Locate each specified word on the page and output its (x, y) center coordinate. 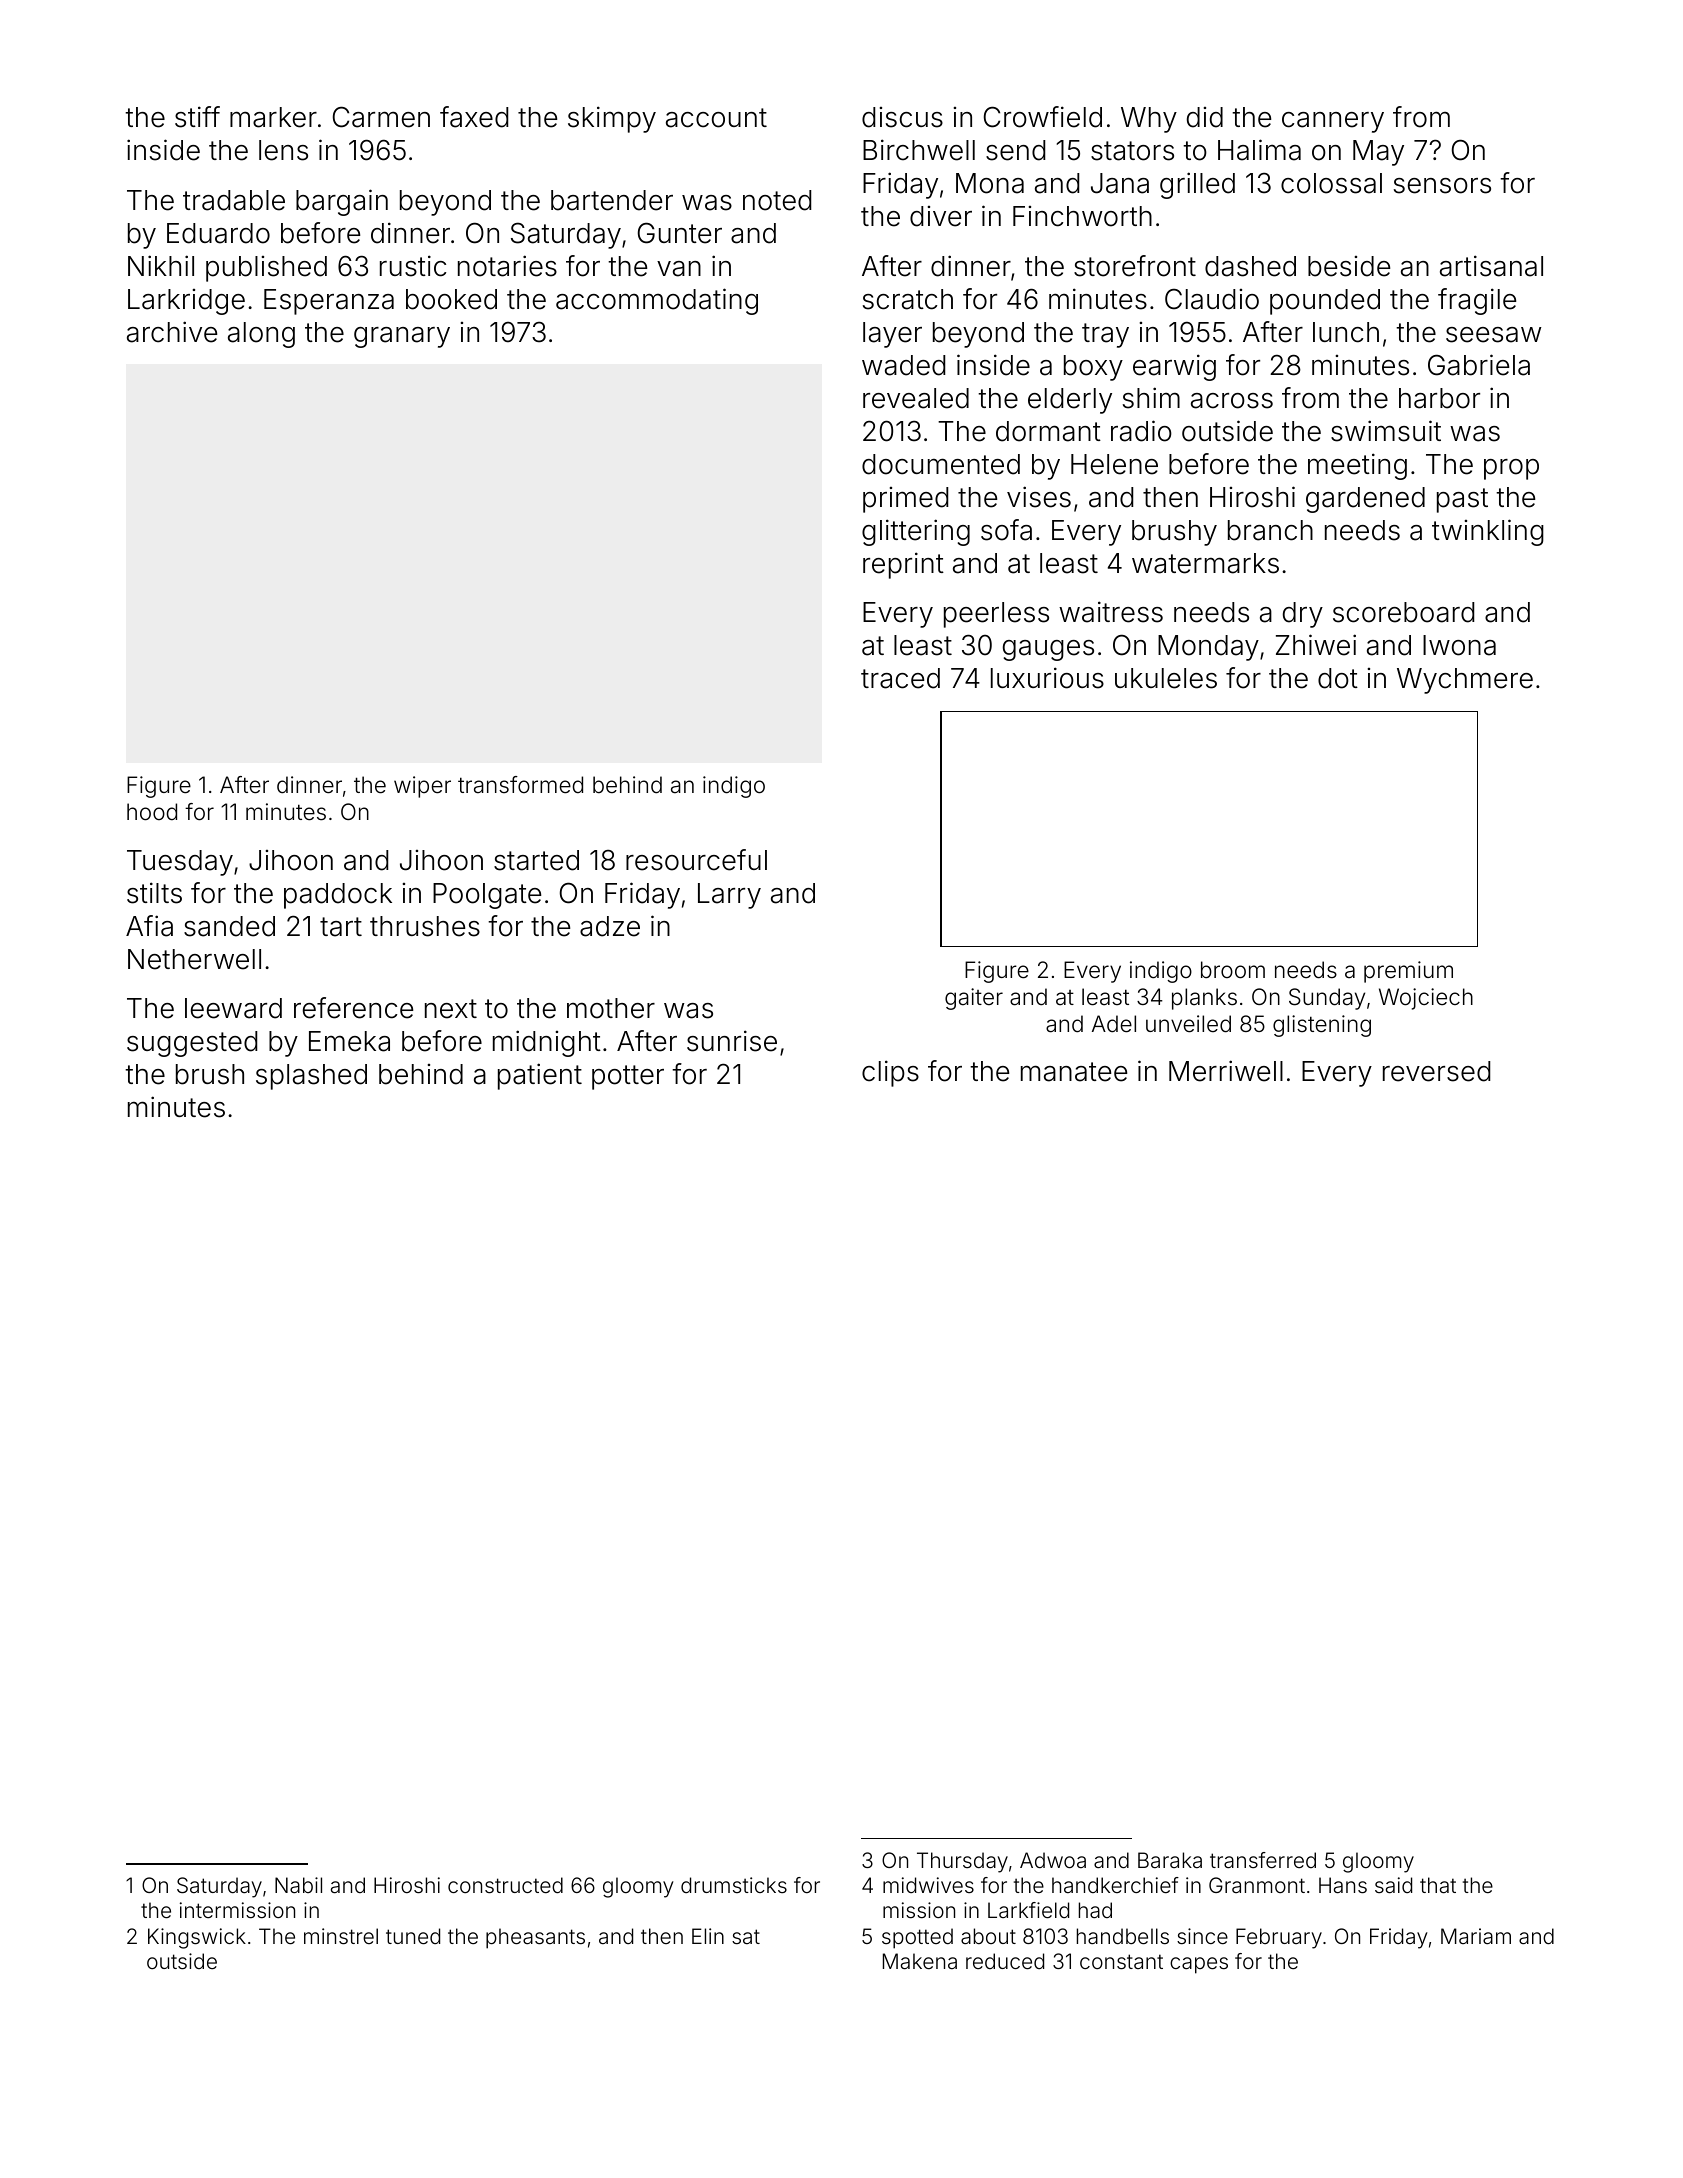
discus (902, 117)
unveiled (1188, 1024)
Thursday (962, 1862)
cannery (1333, 122)
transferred (1263, 1860)
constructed (505, 1885)
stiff (197, 117)
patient (540, 1076)
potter (628, 1077)
